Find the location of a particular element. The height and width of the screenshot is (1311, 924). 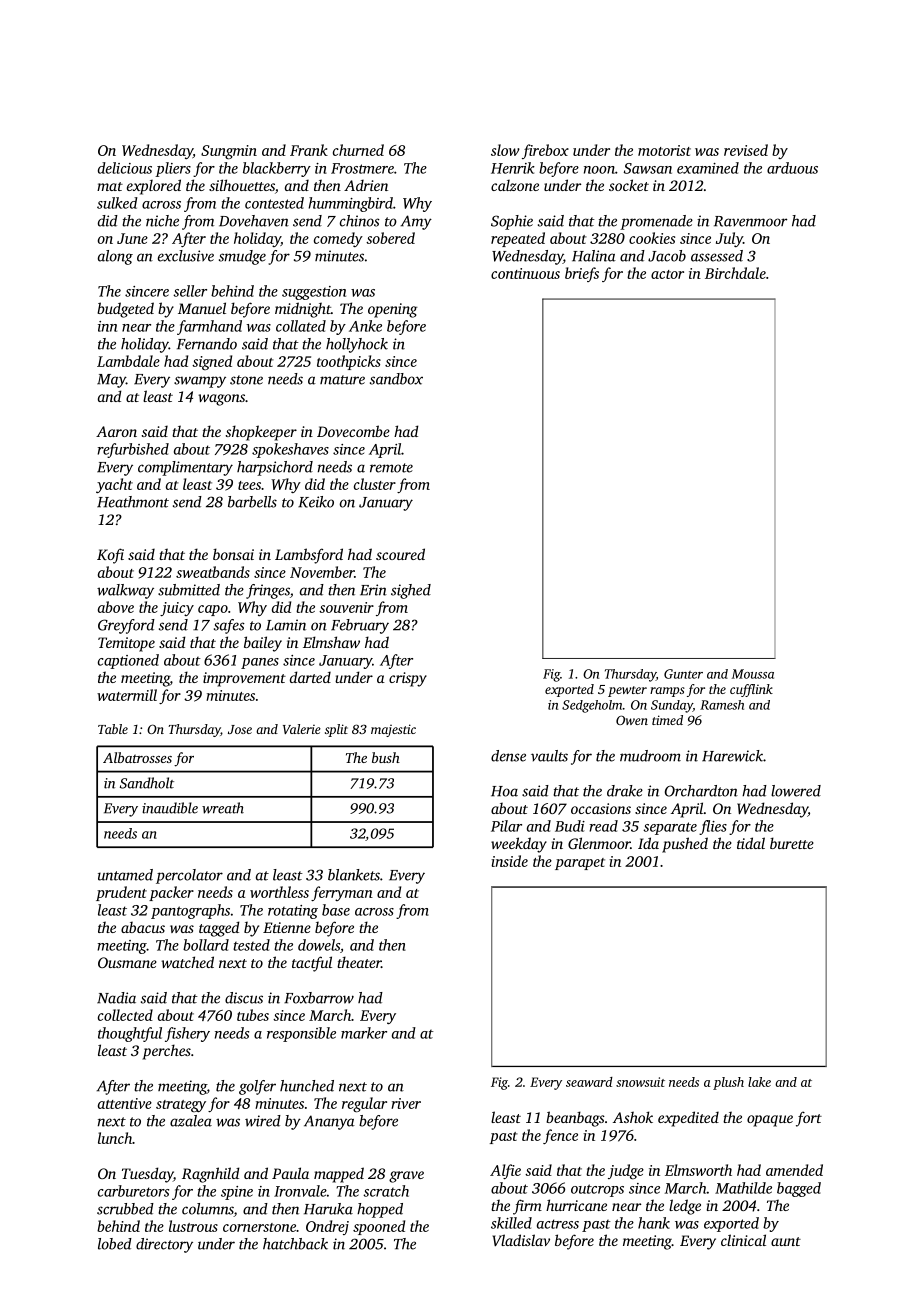

arduous is located at coordinates (792, 168).
